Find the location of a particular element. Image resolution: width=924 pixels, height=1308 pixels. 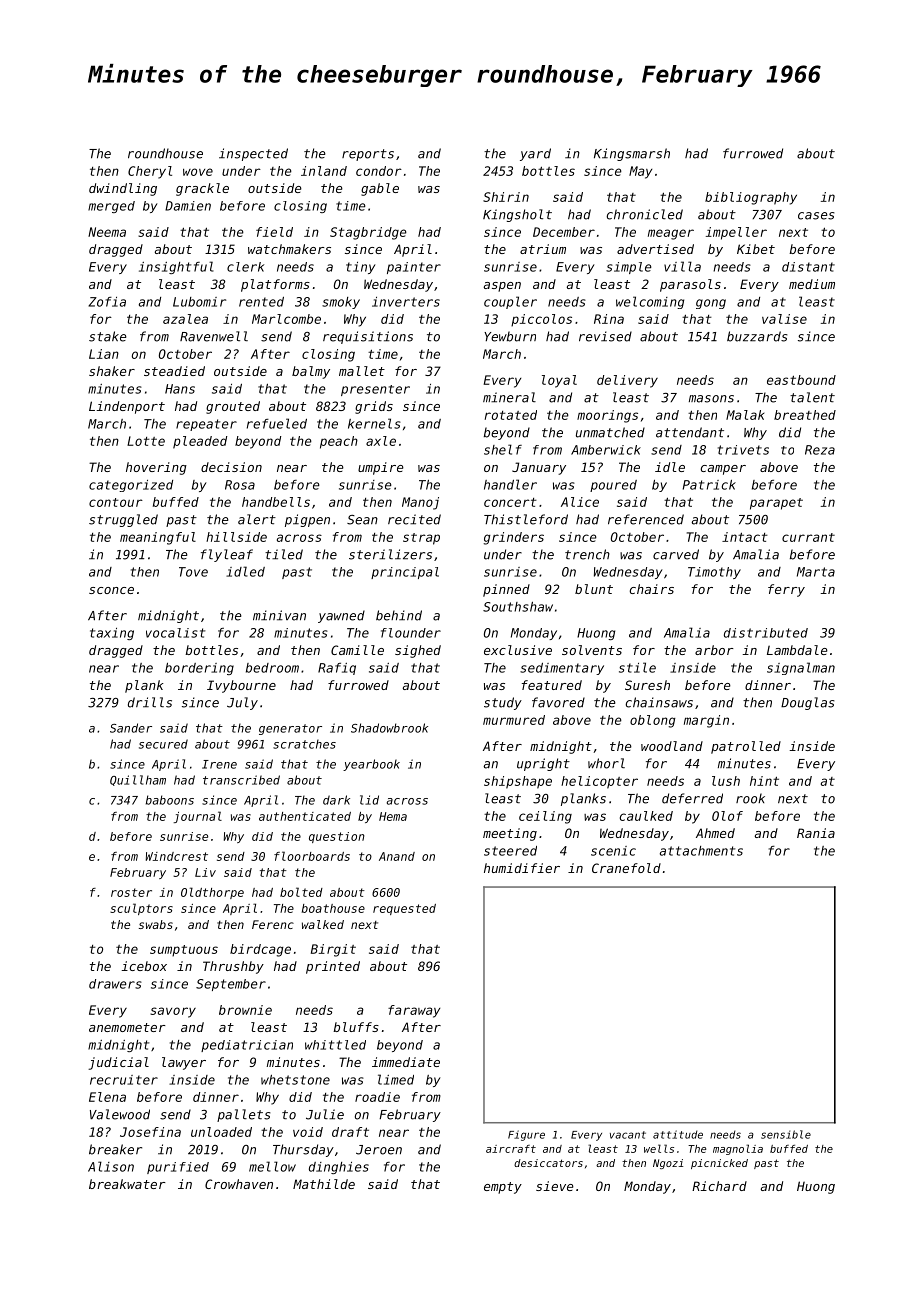

Mathilde is located at coordinates (324, 1184).
